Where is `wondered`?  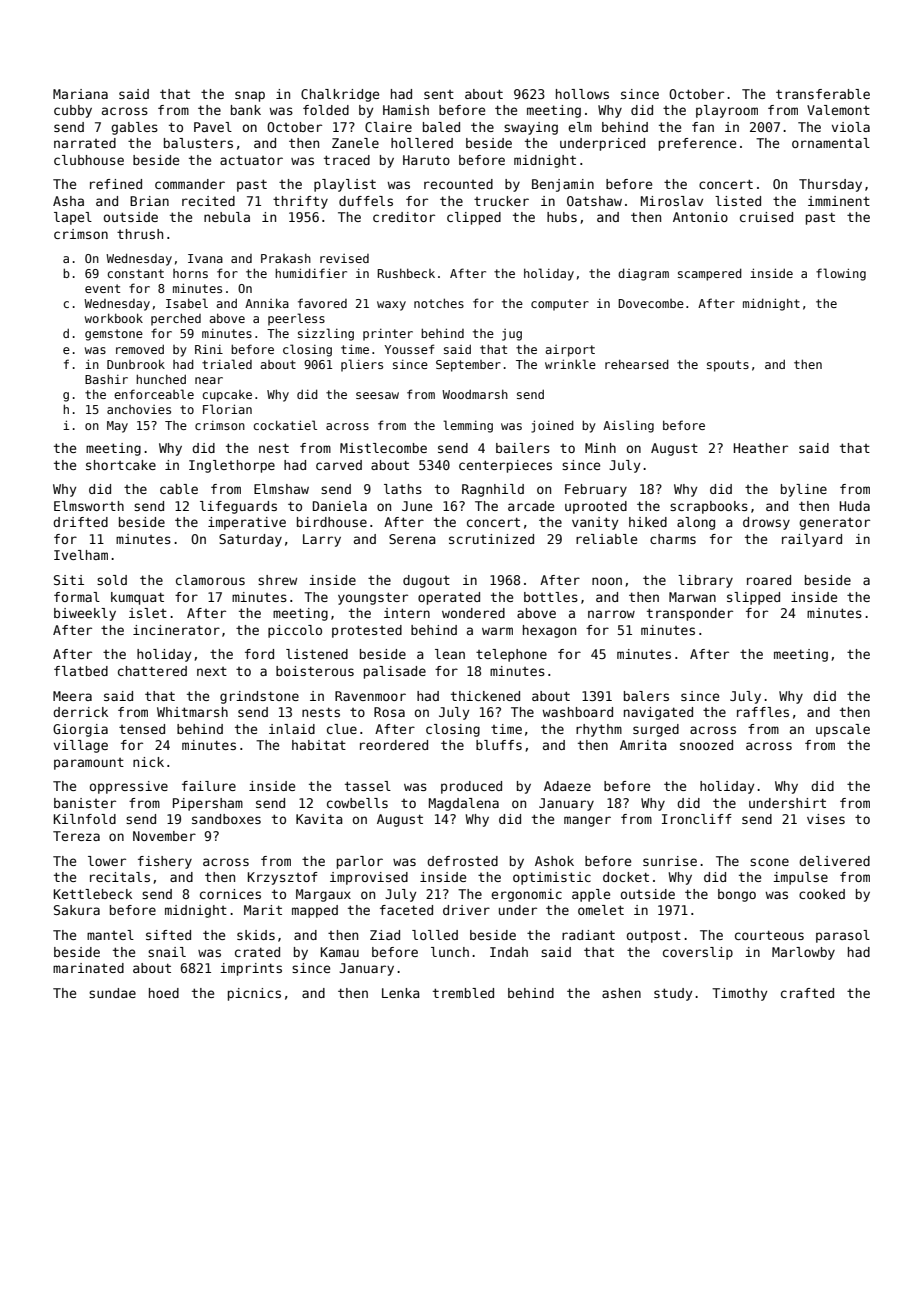 wondered is located at coordinates (473, 613).
